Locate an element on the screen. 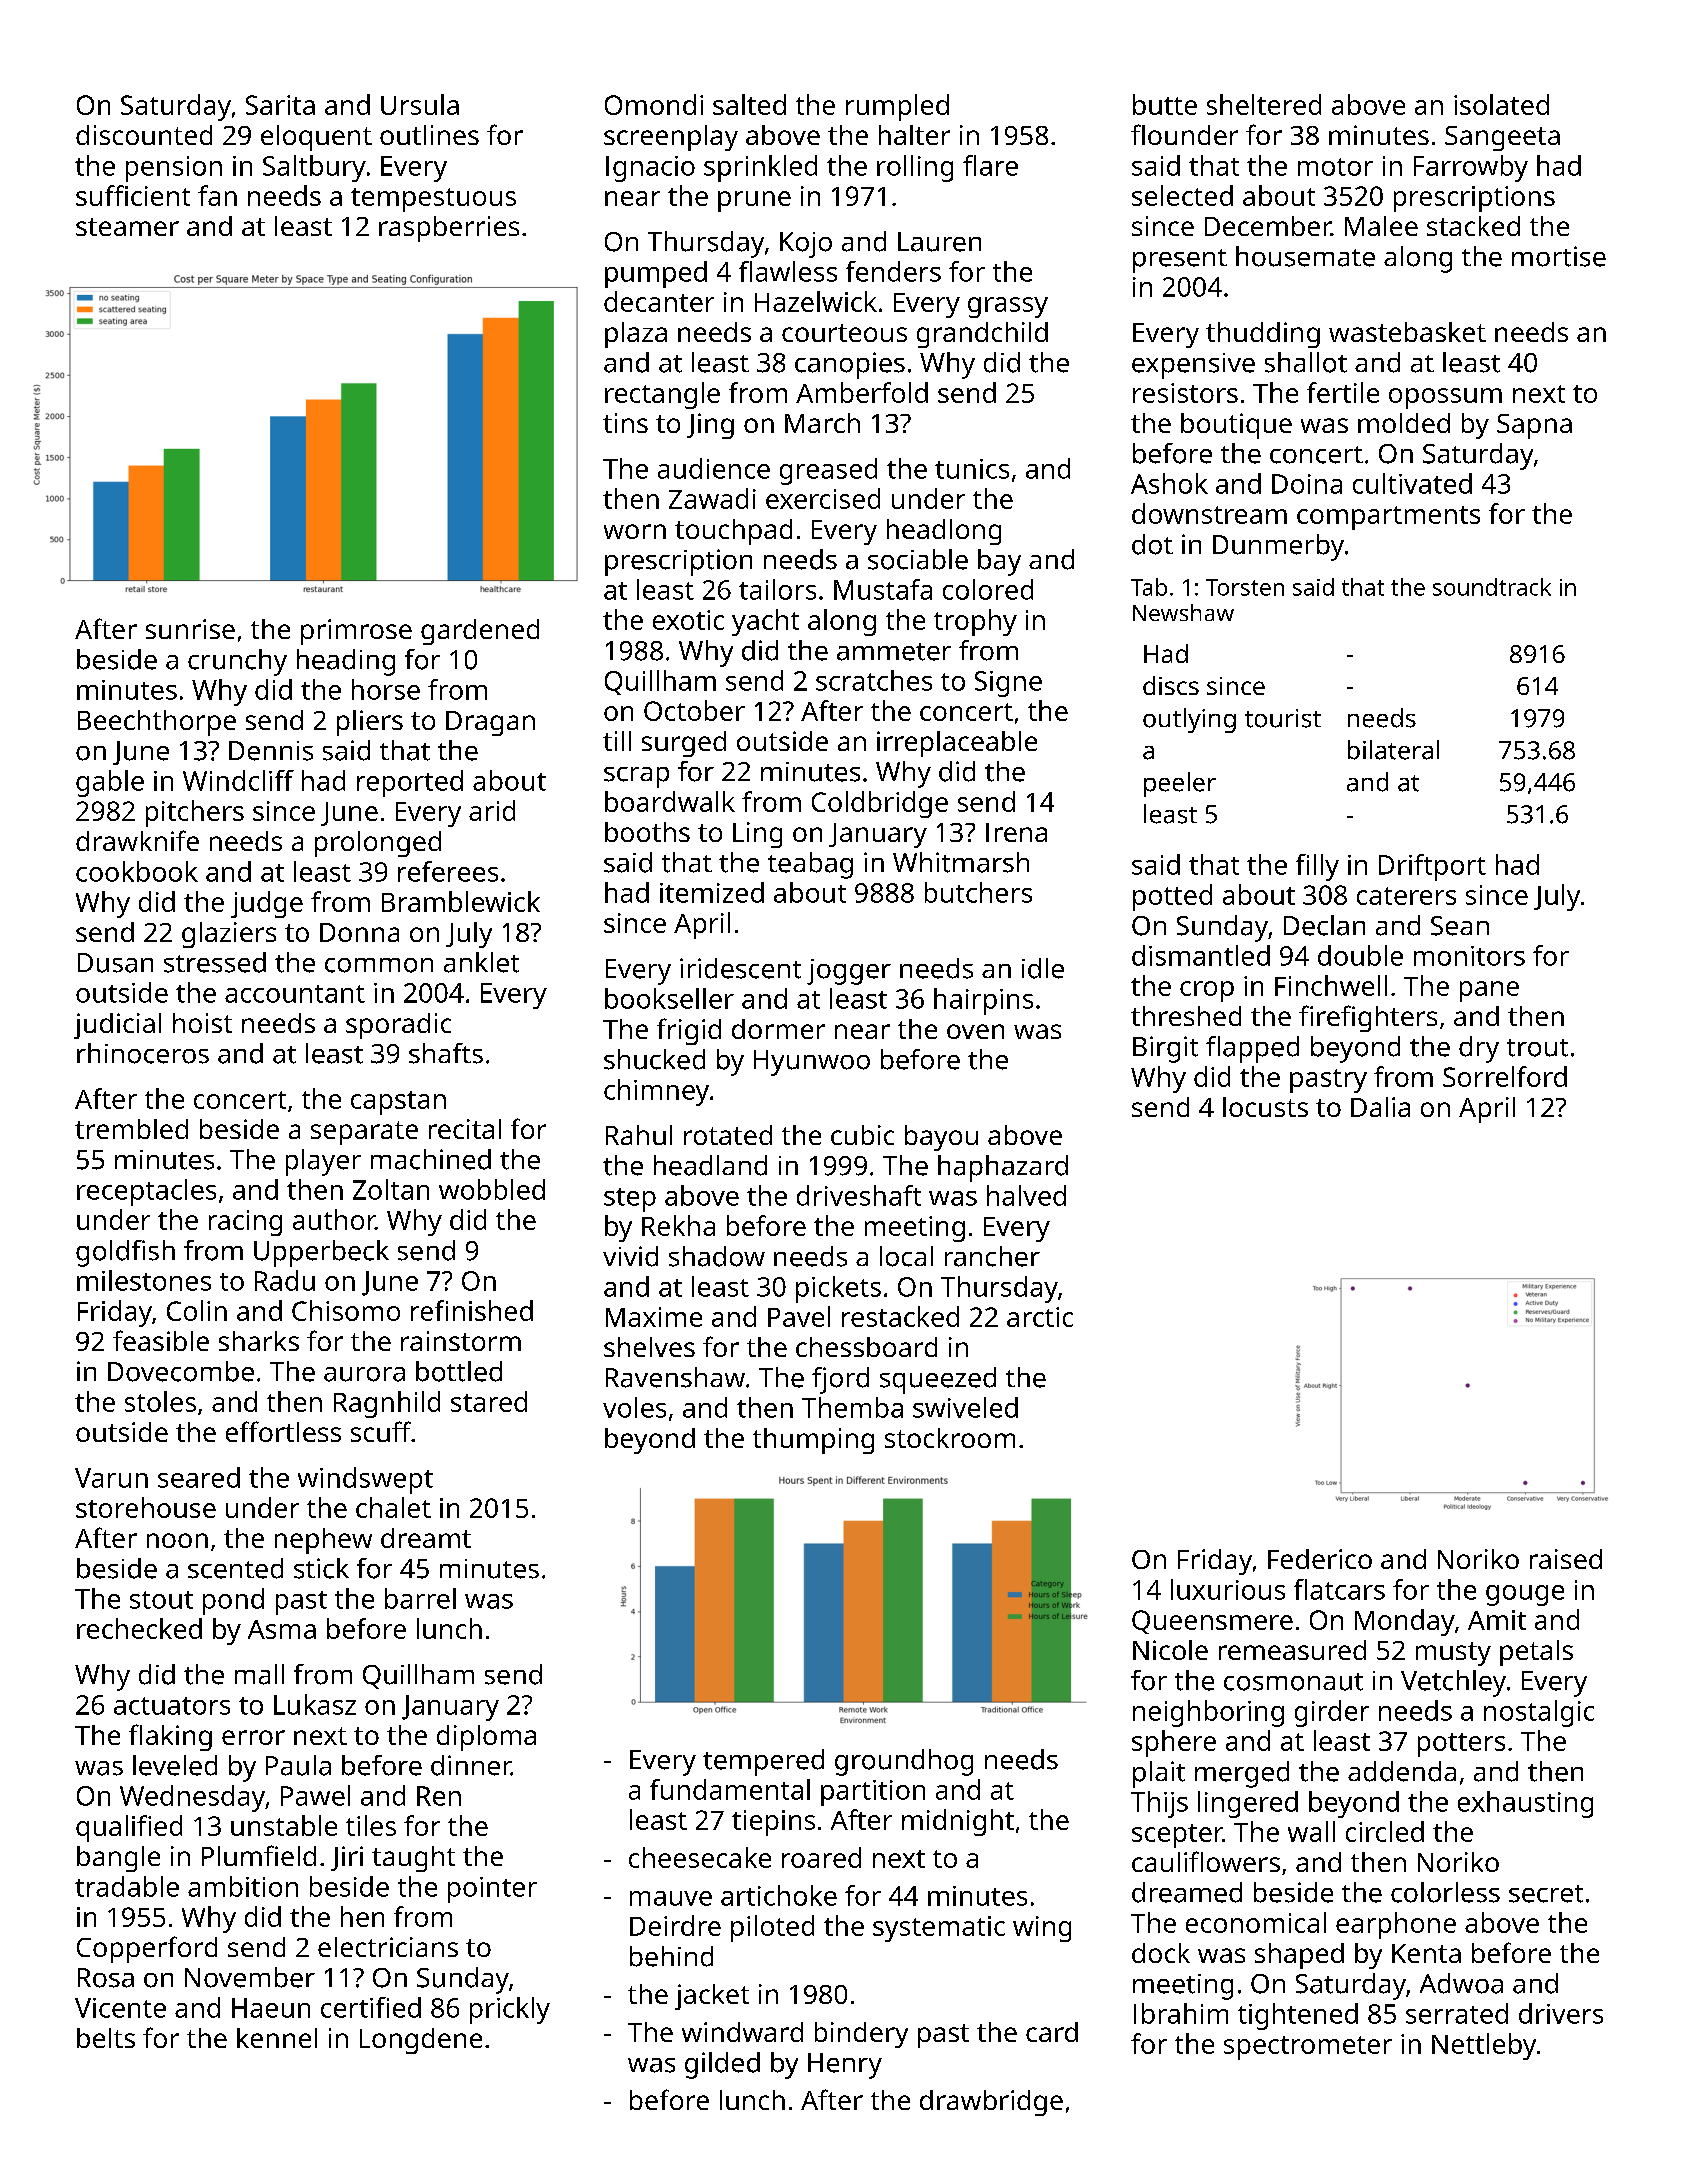 This screenshot has width=1683, height=2178. leveled is located at coordinates (175, 1765).
